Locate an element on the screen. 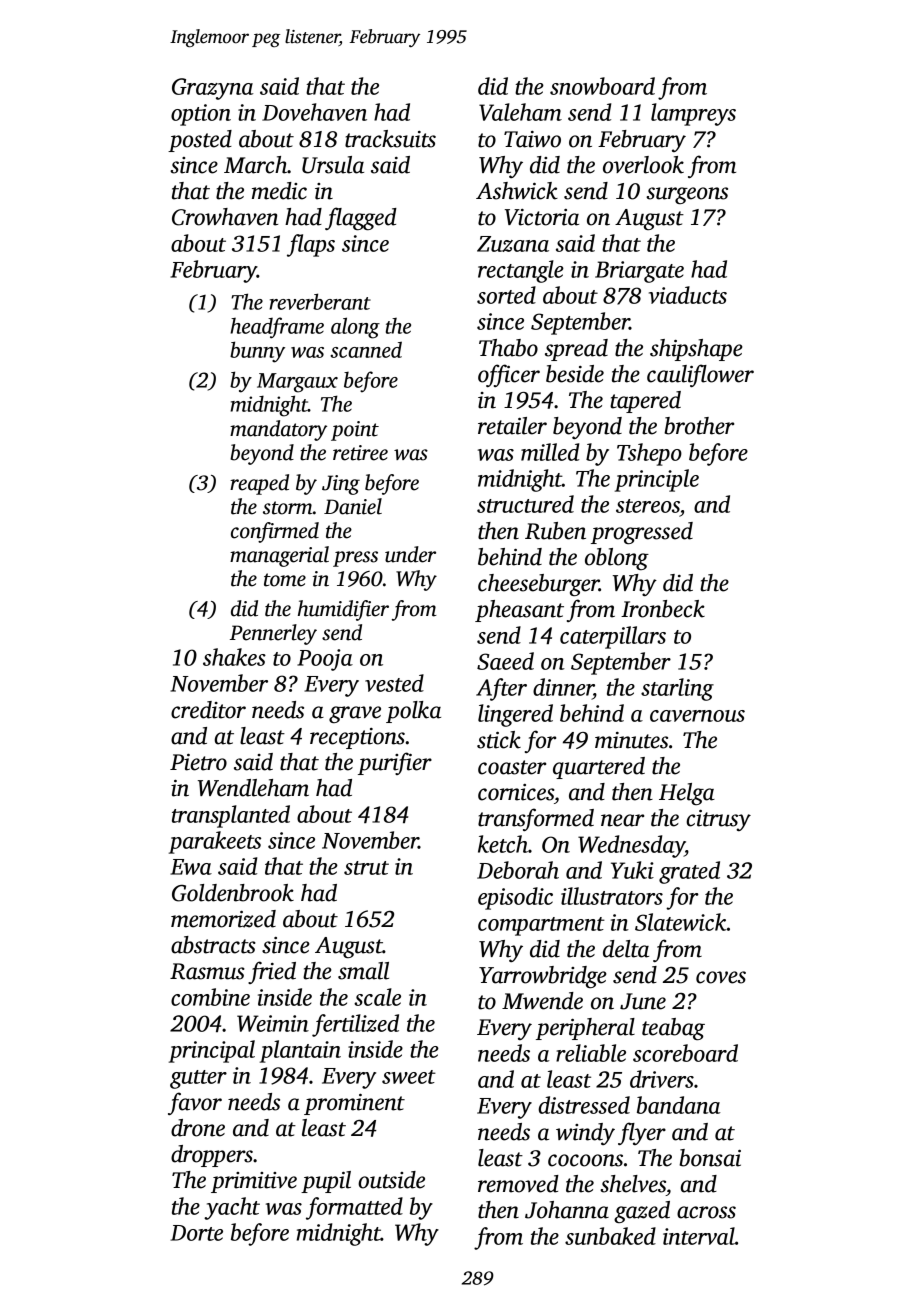  lampreys is located at coordinates (693, 114).
